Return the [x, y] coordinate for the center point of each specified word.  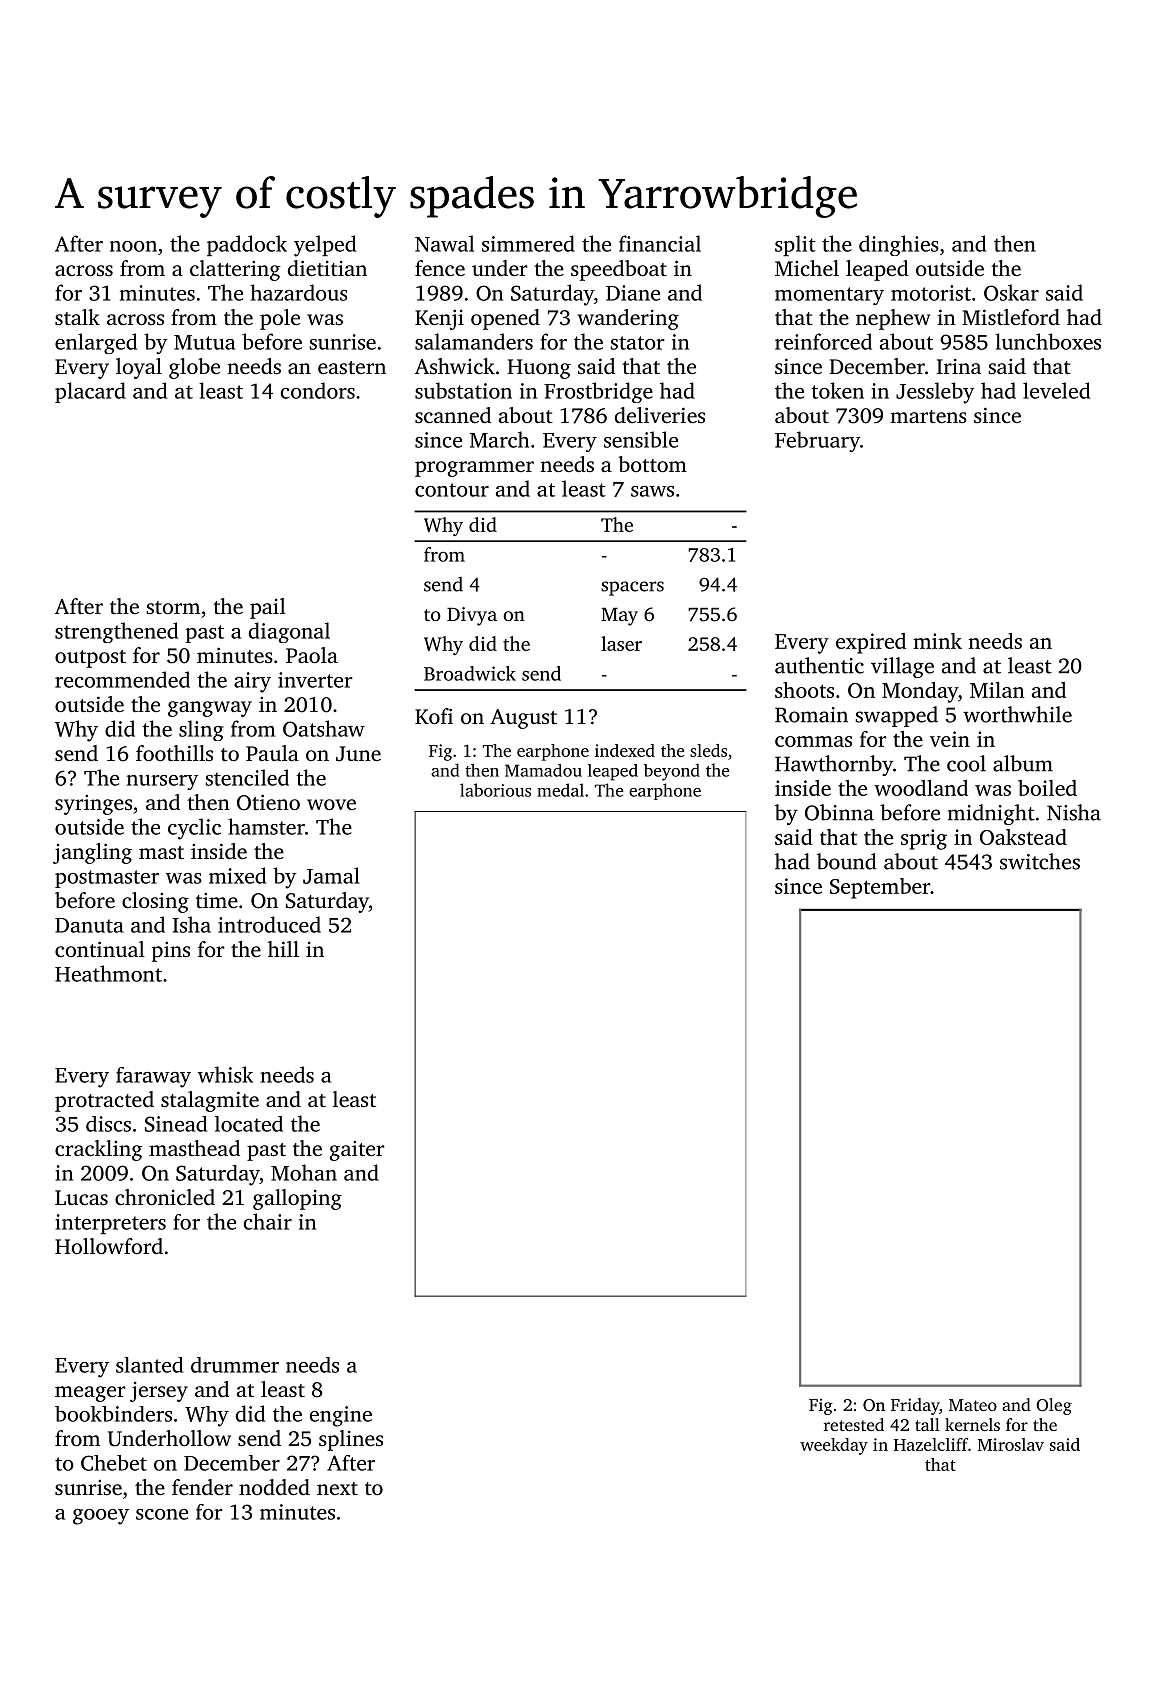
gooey [101, 1517]
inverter [315, 680]
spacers [632, 588]
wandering [628, 319]
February [817, 441]
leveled [1056, 390]
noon [133, 246]
